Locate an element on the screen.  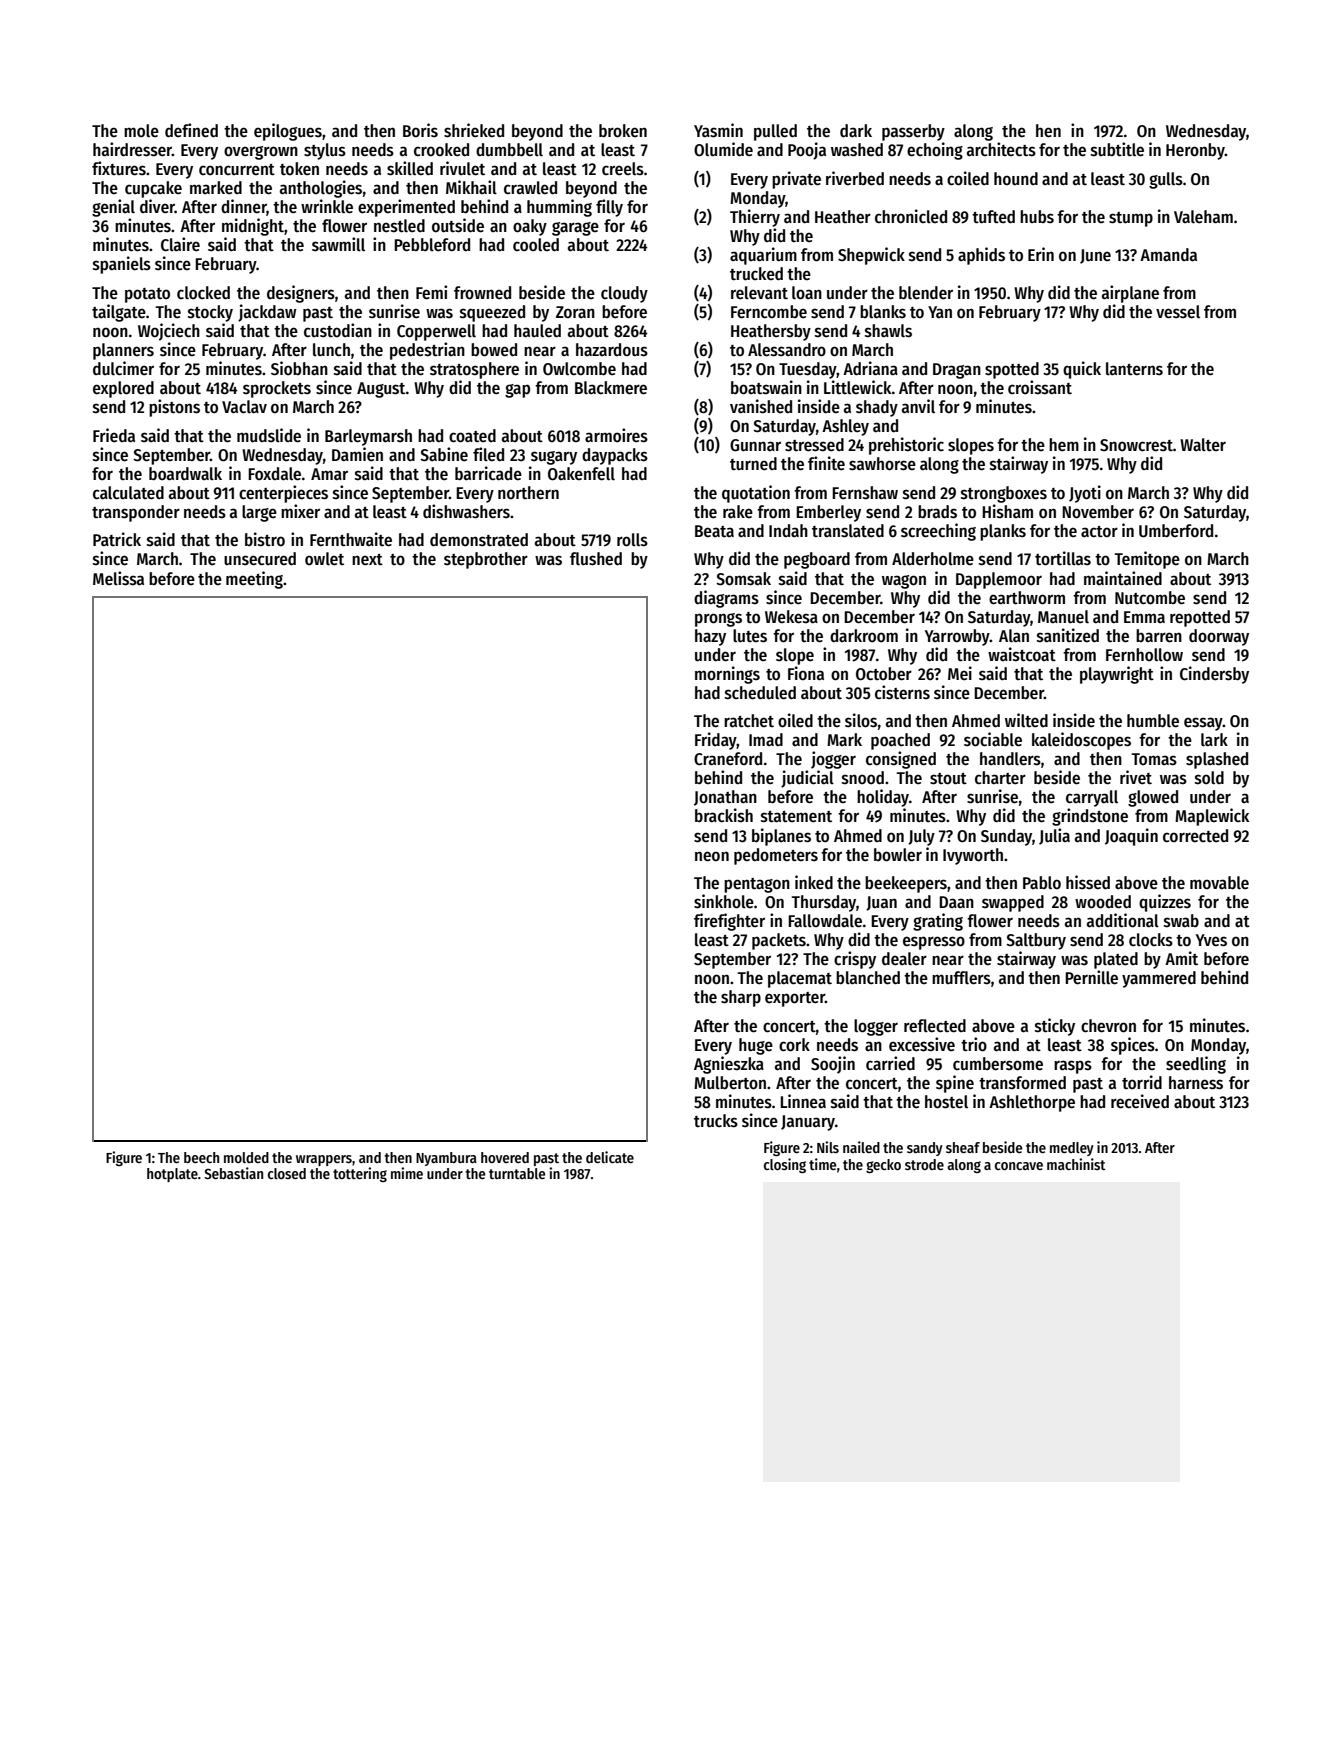
defined is located at coordinates (191, 130).
